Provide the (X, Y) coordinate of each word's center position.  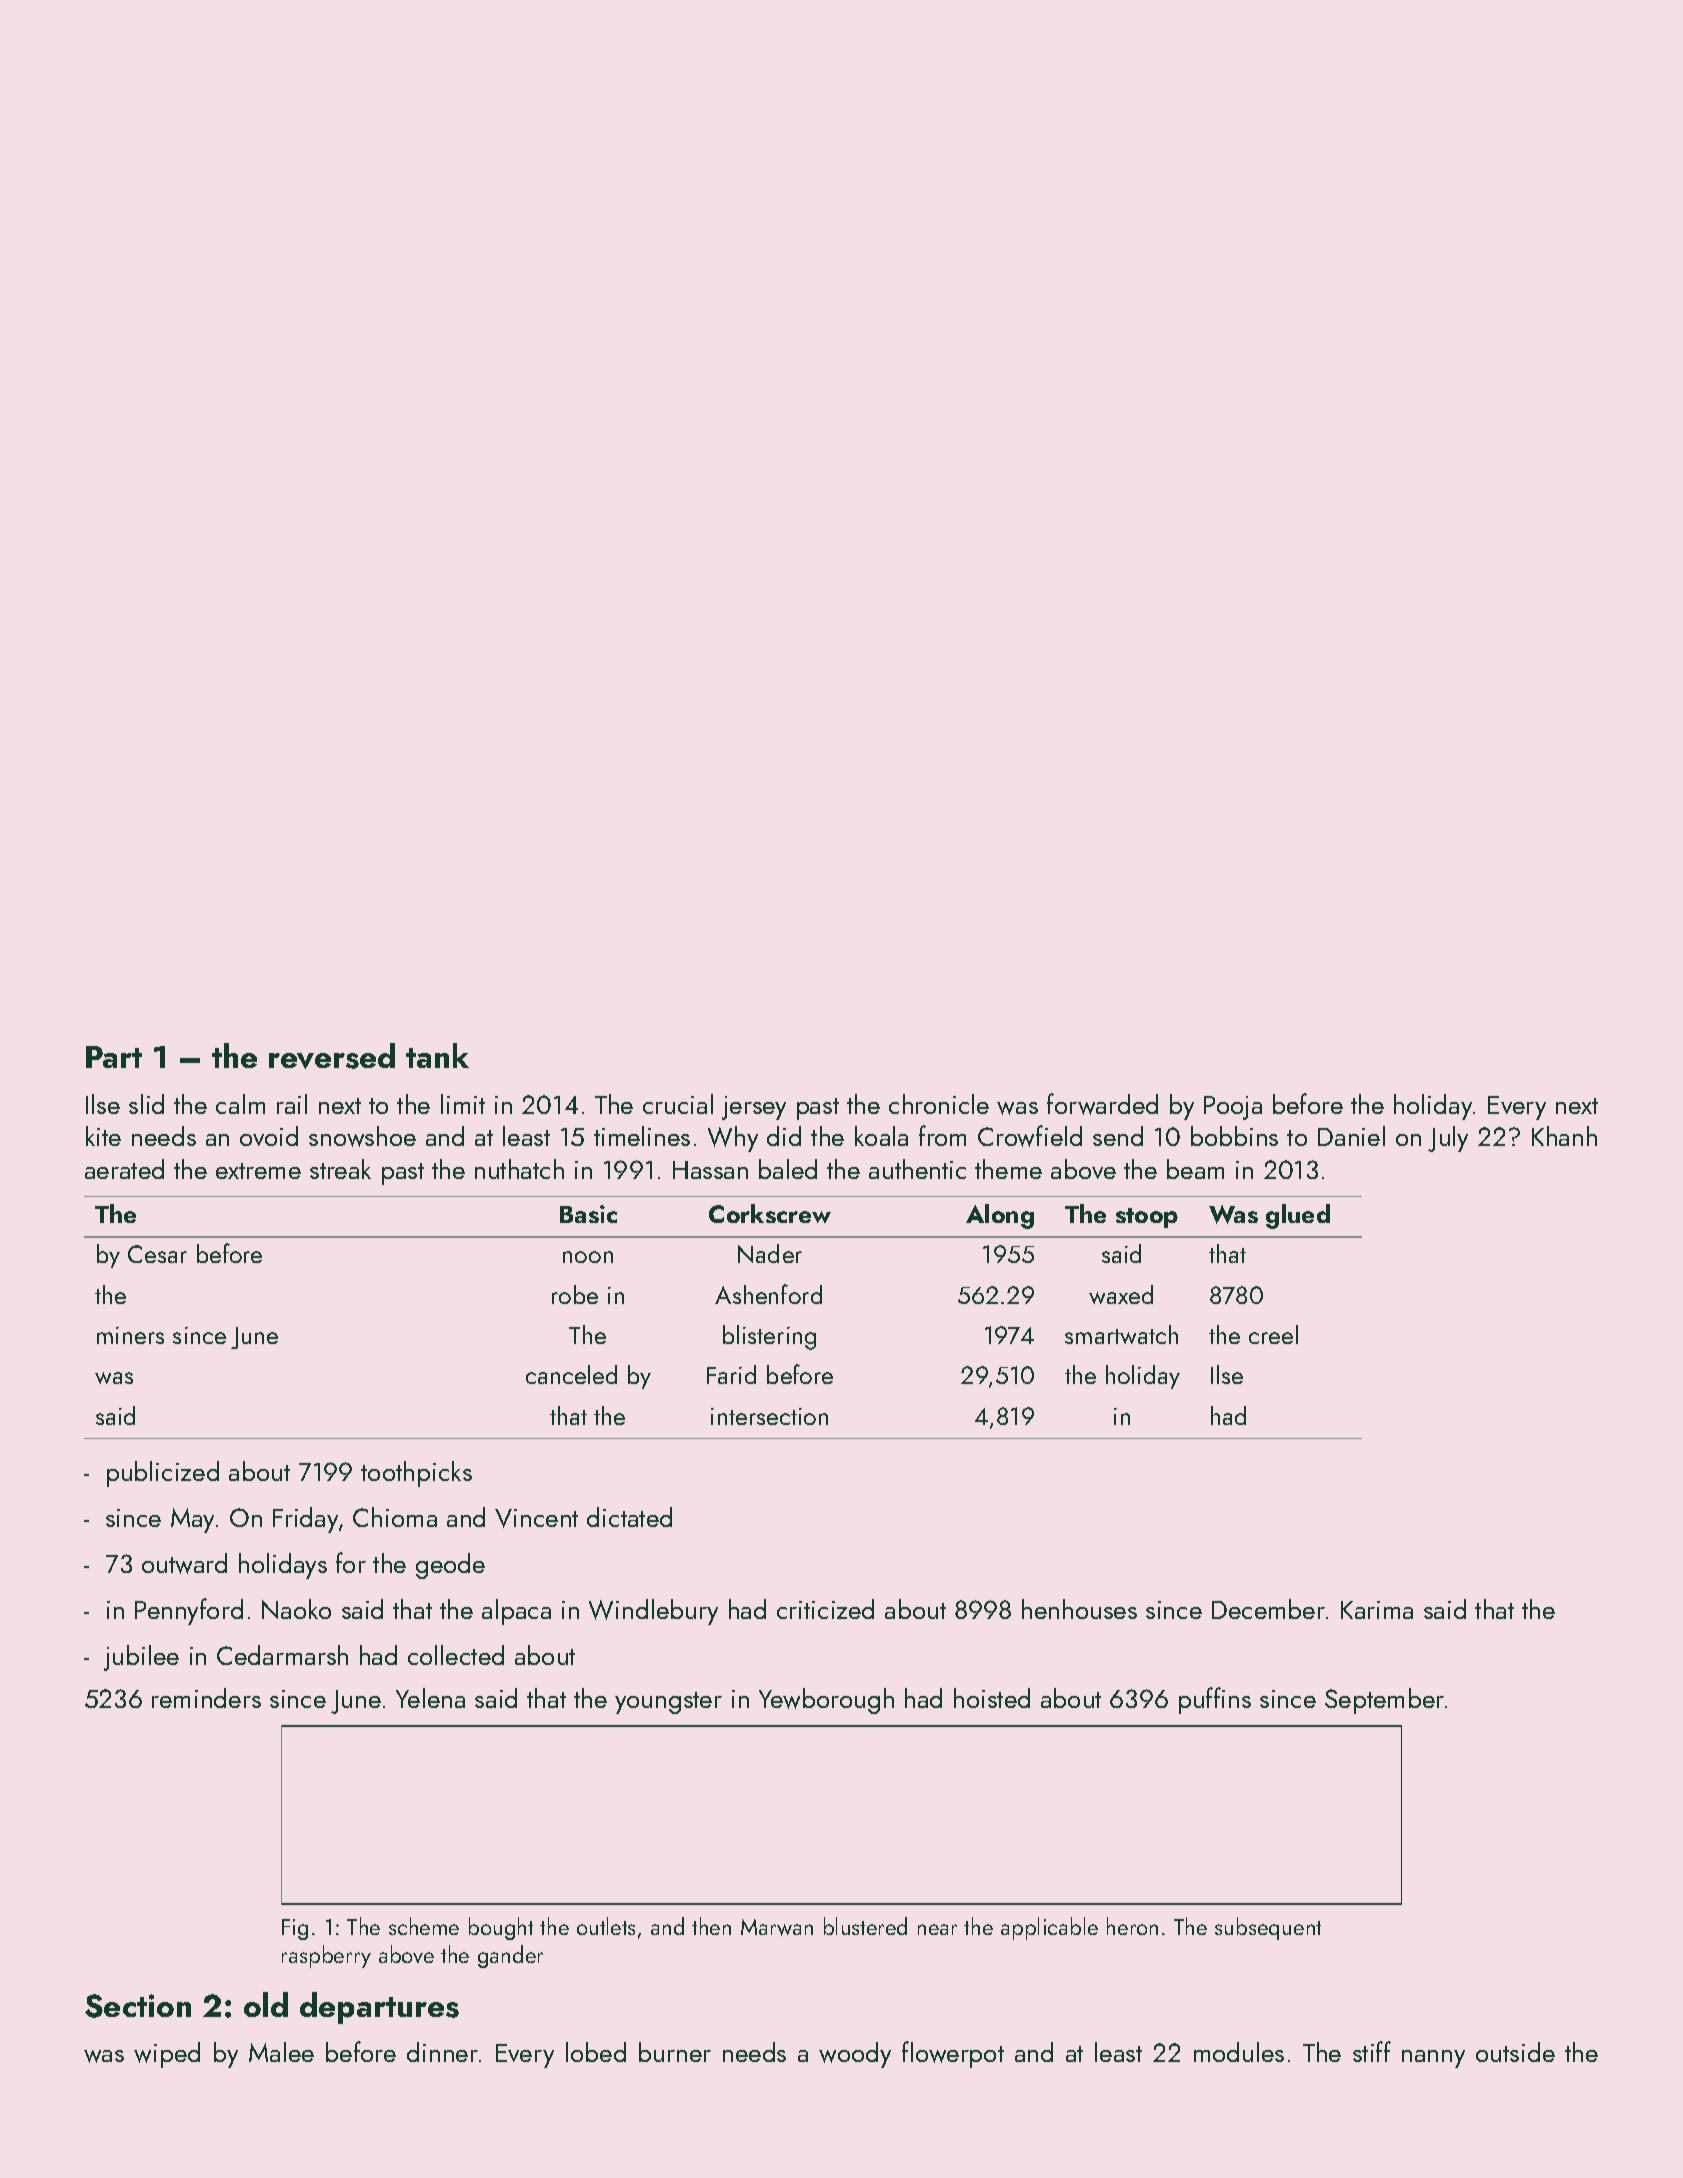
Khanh (1564, 1136)
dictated (629, 1517)
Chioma (395, 1517)
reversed (332, 1056)
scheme (424, 1926)
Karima (1377, 1610)
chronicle (939, 1104)
